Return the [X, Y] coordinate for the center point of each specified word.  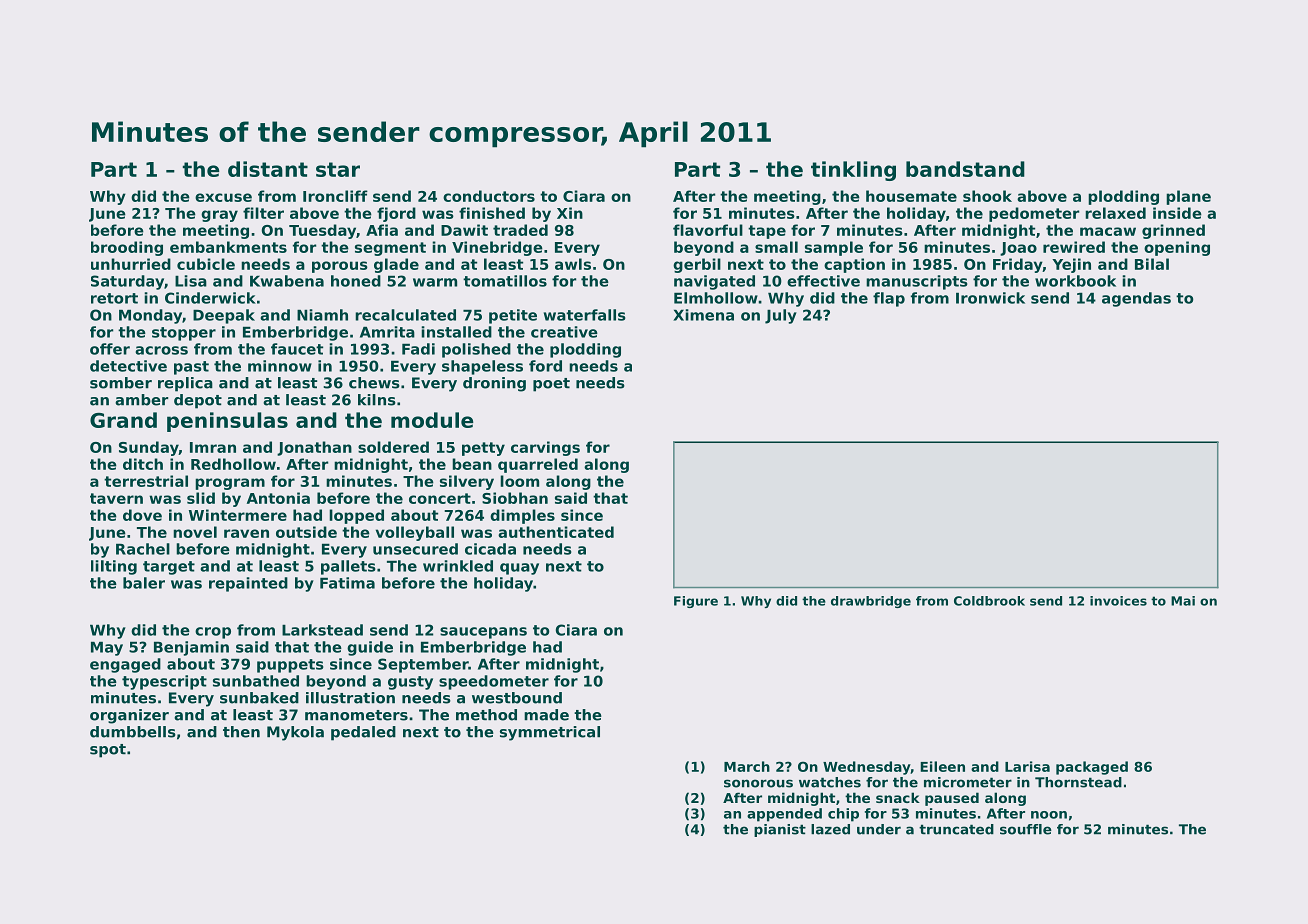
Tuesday [322, 231]
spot [108, 751]
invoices [1118, 601]
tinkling [853, 171]
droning [494, 384]
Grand [123, 420]
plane [1188, 197]
